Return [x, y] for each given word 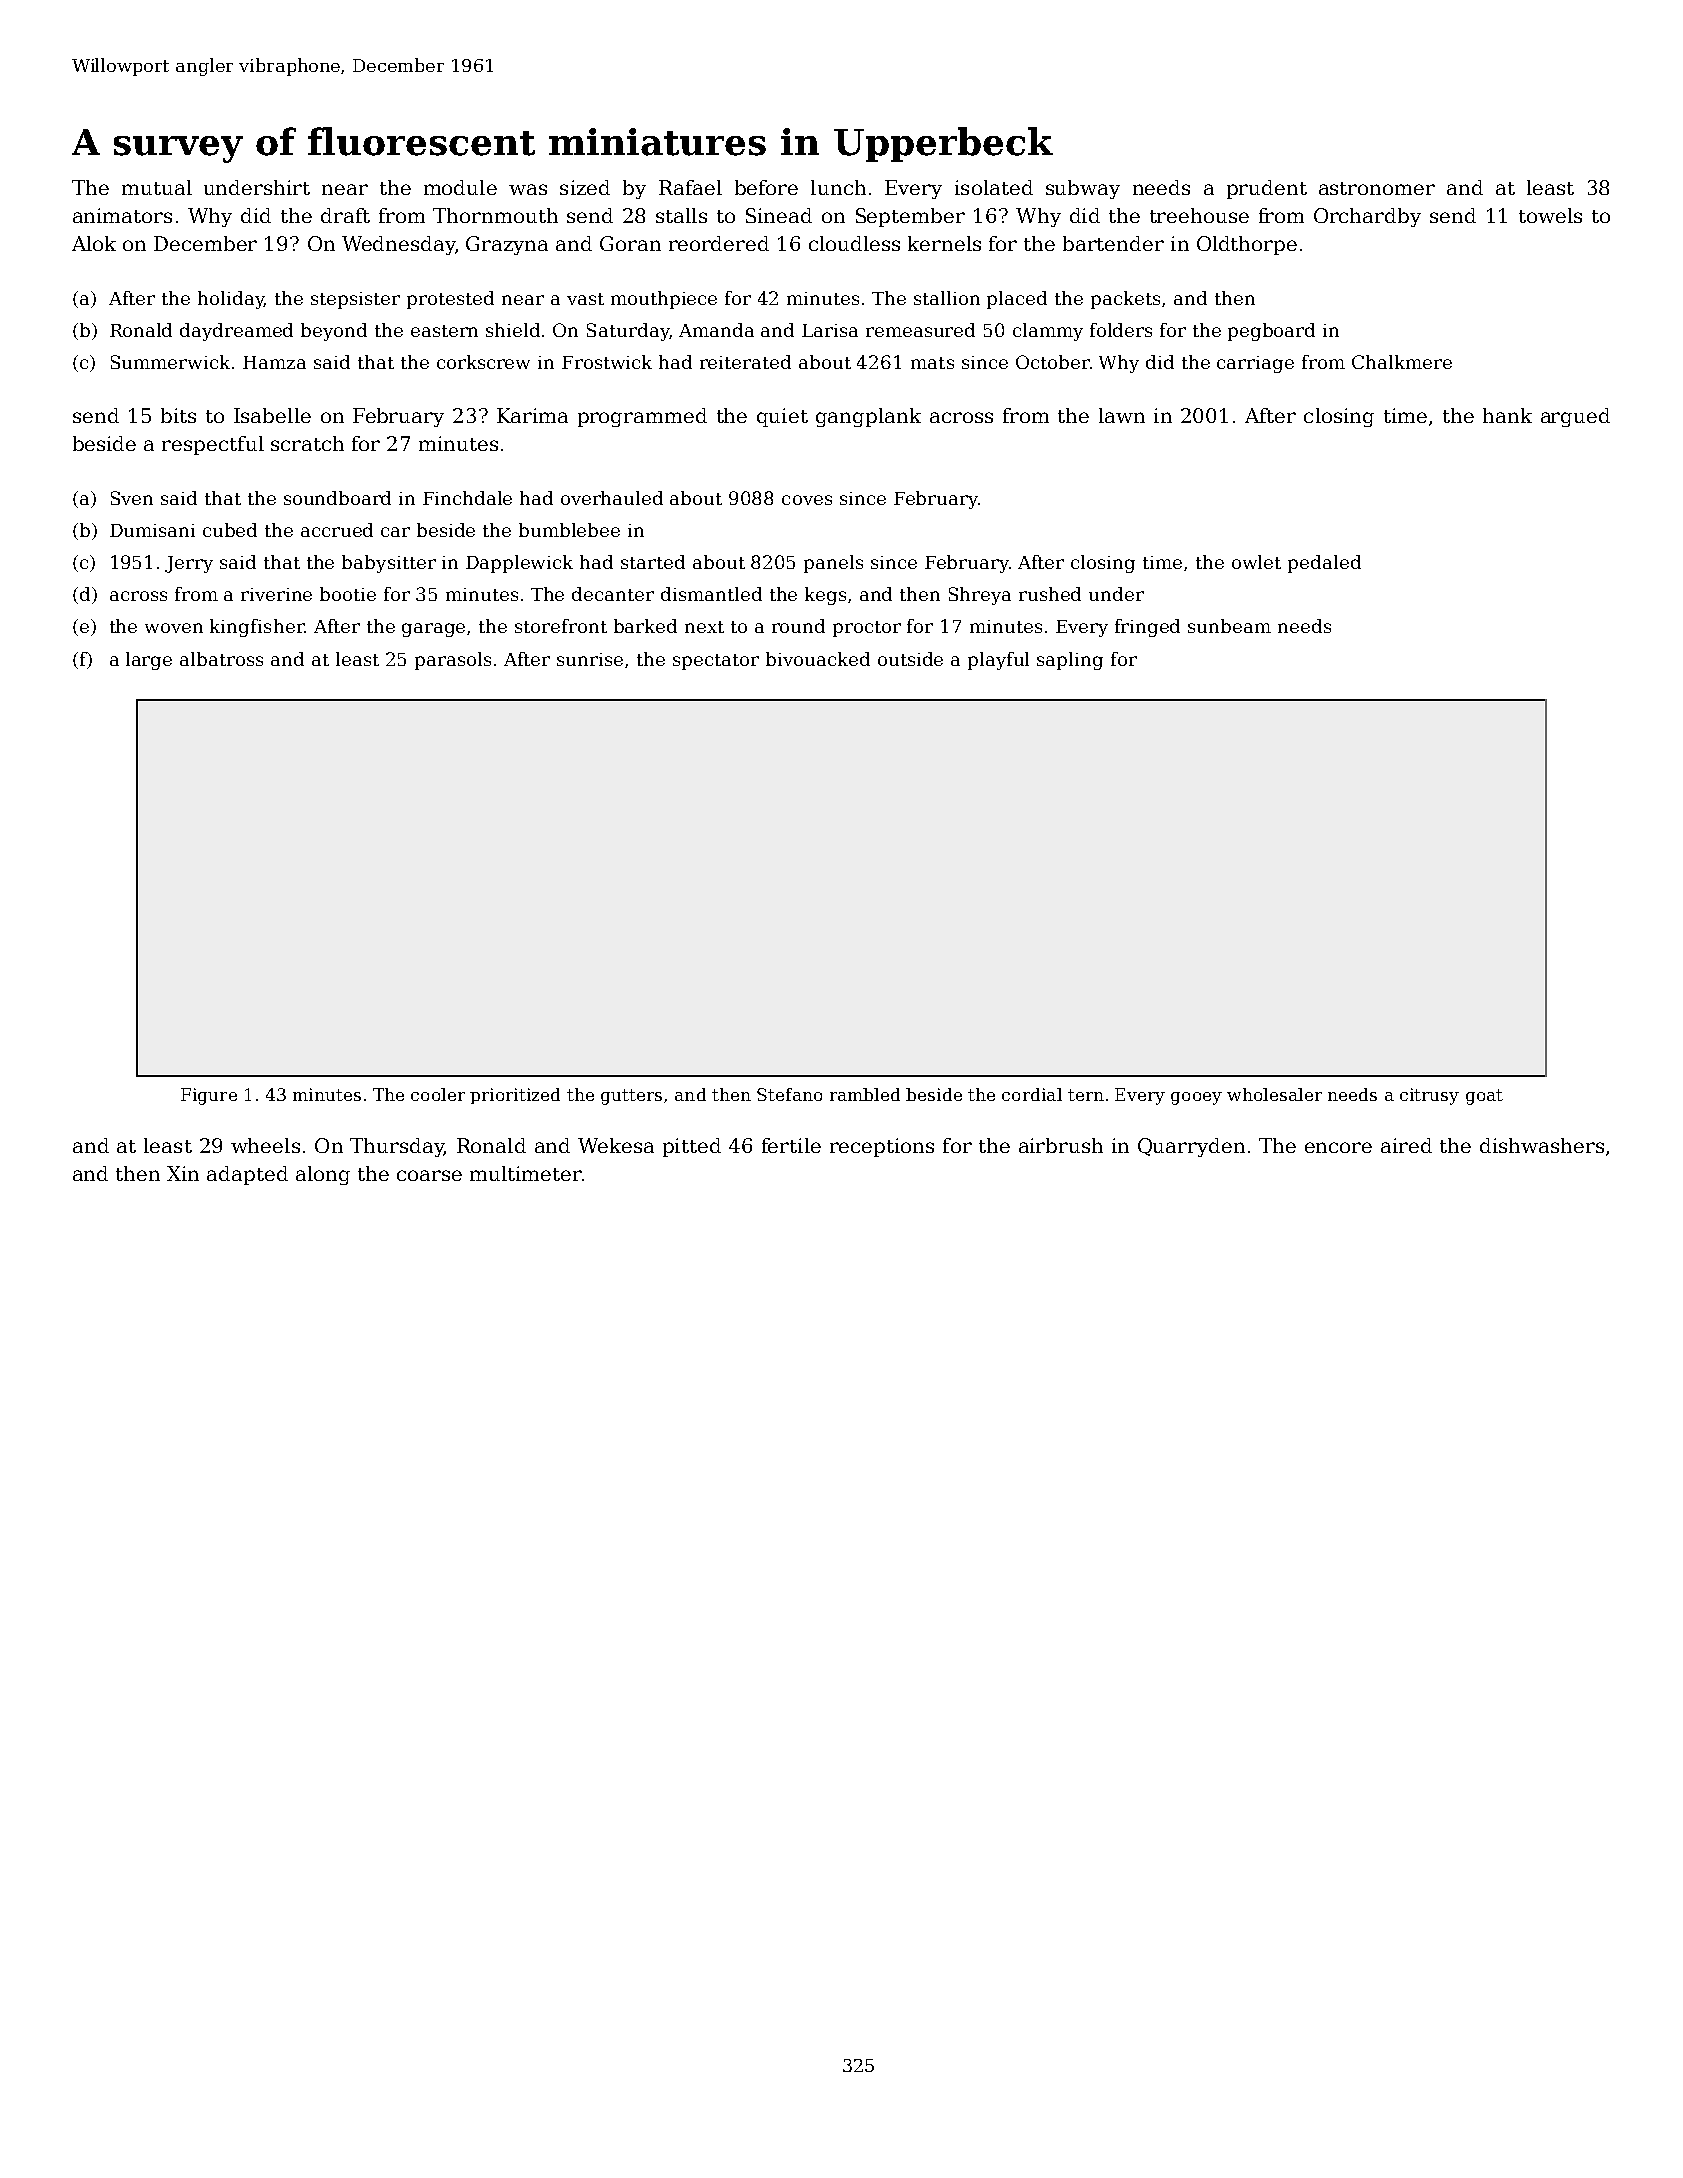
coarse [429, 1175]
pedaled [1324, 564]
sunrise [590, 659]
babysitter [389, 564]
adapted [247, 1175]
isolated [994, 187]
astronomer [1377, 188]
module [460, 187]
